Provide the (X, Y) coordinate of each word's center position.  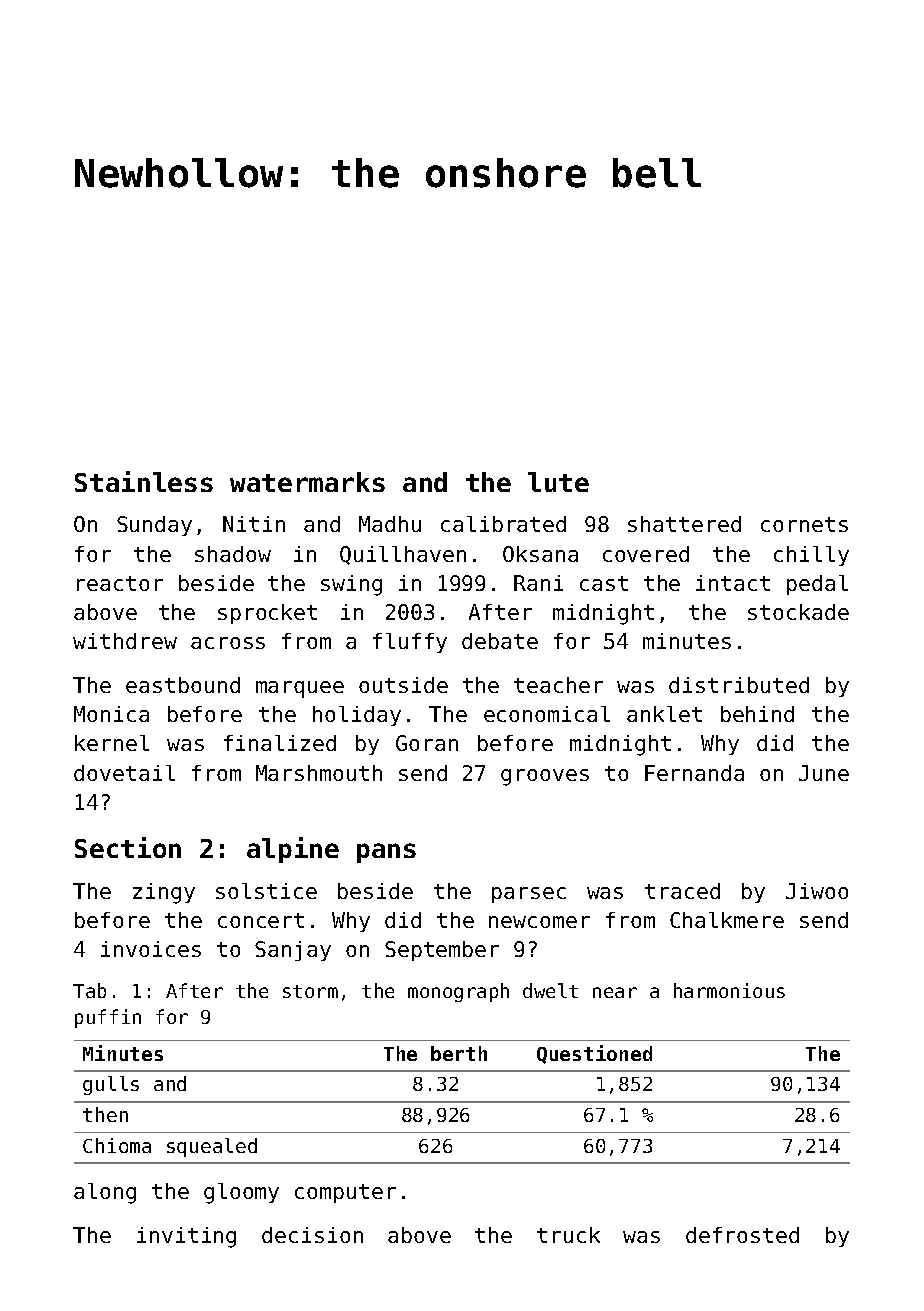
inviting (186, 1237)
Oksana (540, 554)
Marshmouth (319, 773)
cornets (804, 524)
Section (128, 847)
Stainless (144, 481)
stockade (798, 612)
